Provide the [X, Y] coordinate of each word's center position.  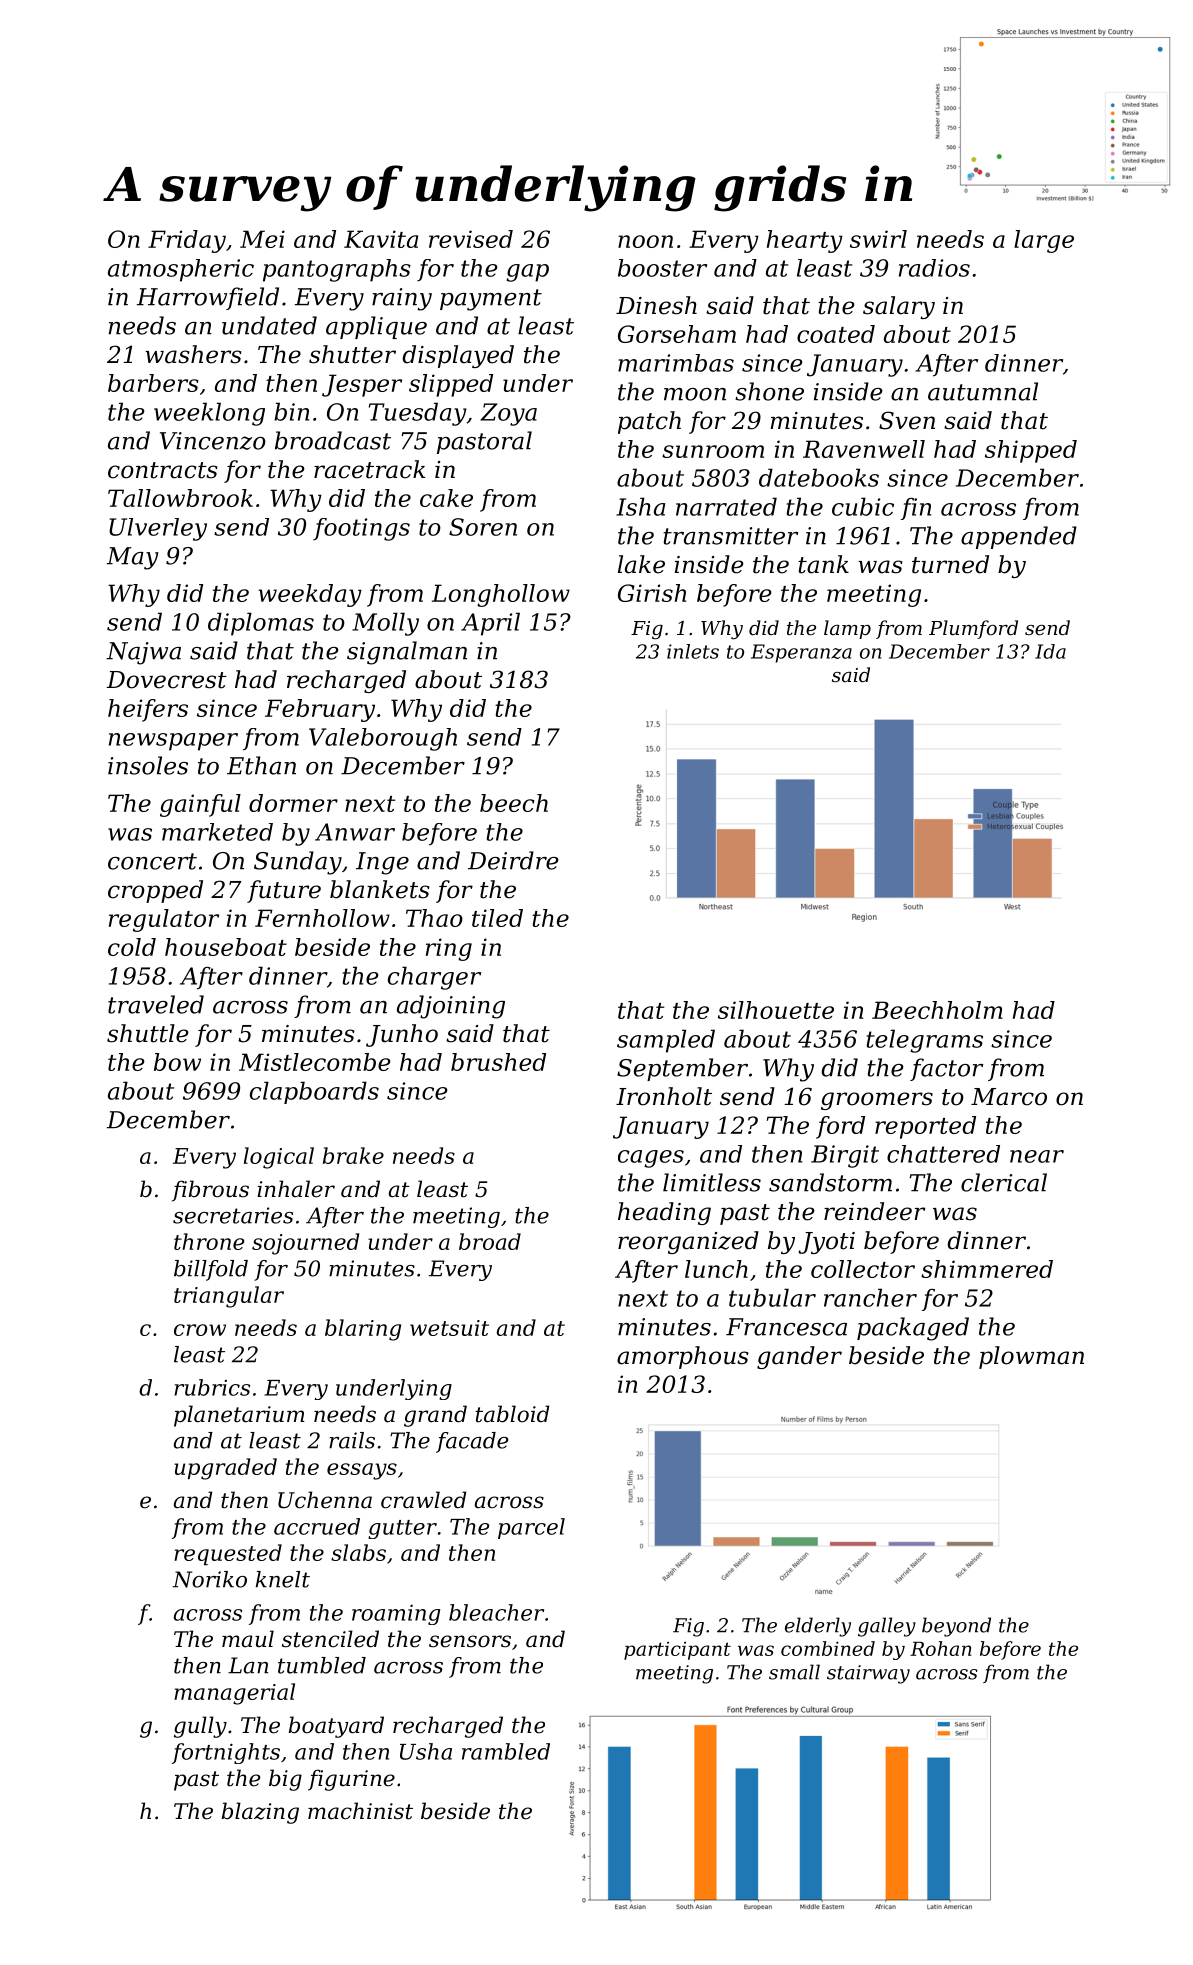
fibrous [210, 1191]
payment [491, 300]
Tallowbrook [180, 498]
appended [1019, 537]
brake [353, 1155]
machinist [360, 1811]
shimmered [987, 1269]
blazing [260, 1813]
